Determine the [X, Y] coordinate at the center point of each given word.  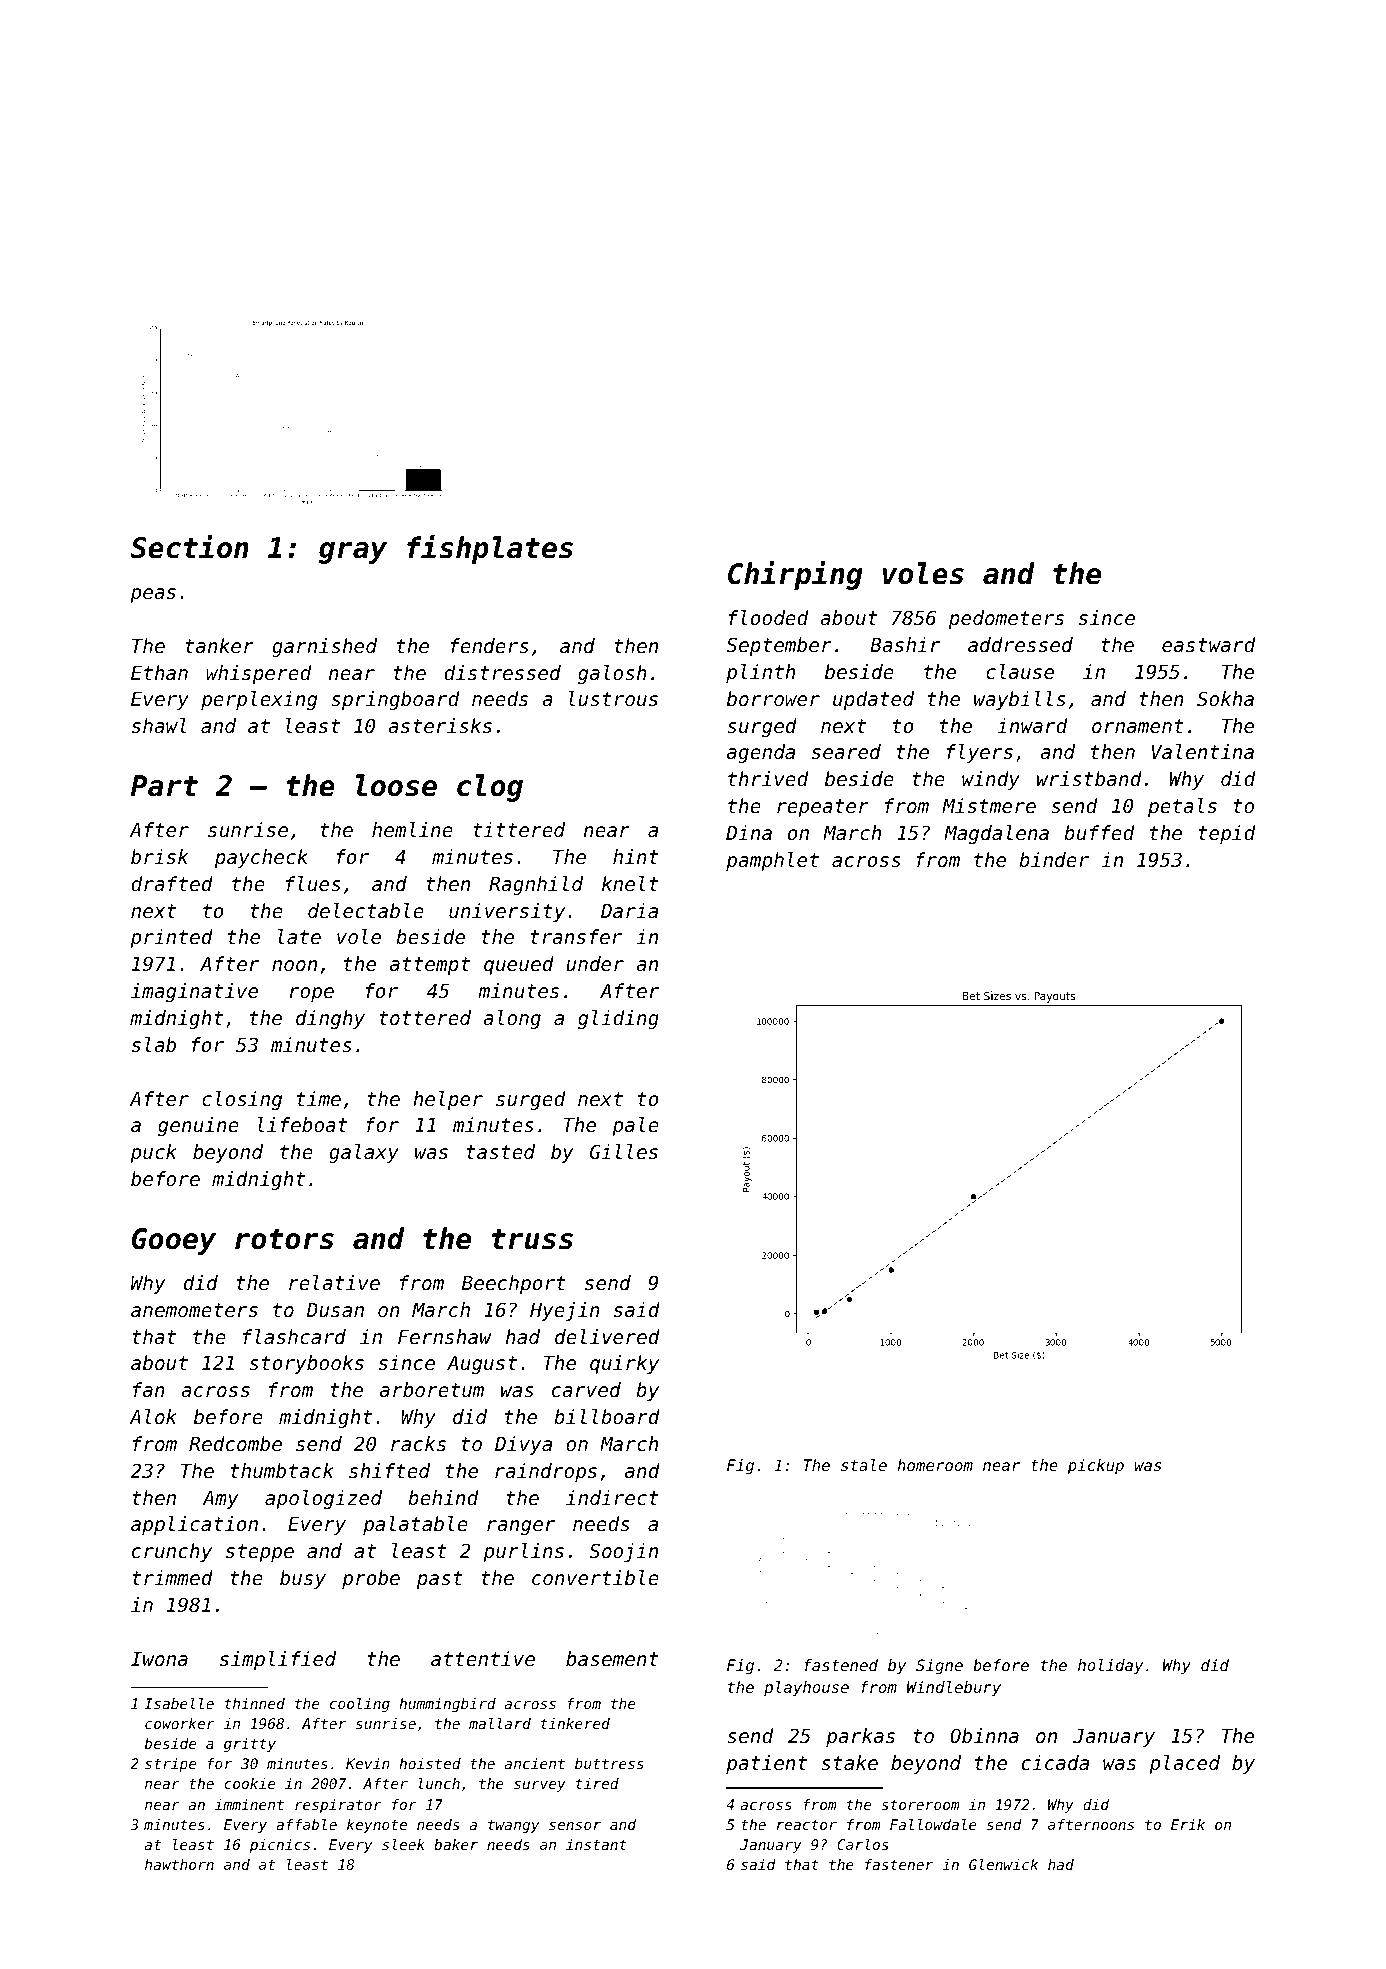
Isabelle [179, 1703]
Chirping [795, 575]
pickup [1096, 1467]
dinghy [330, 1019]
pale [635, 1126]
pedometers [1006, 619]
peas [153, 595]
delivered [607, 1336]
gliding [618, 1019]
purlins [523, 1552]
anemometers [194, 1310]
